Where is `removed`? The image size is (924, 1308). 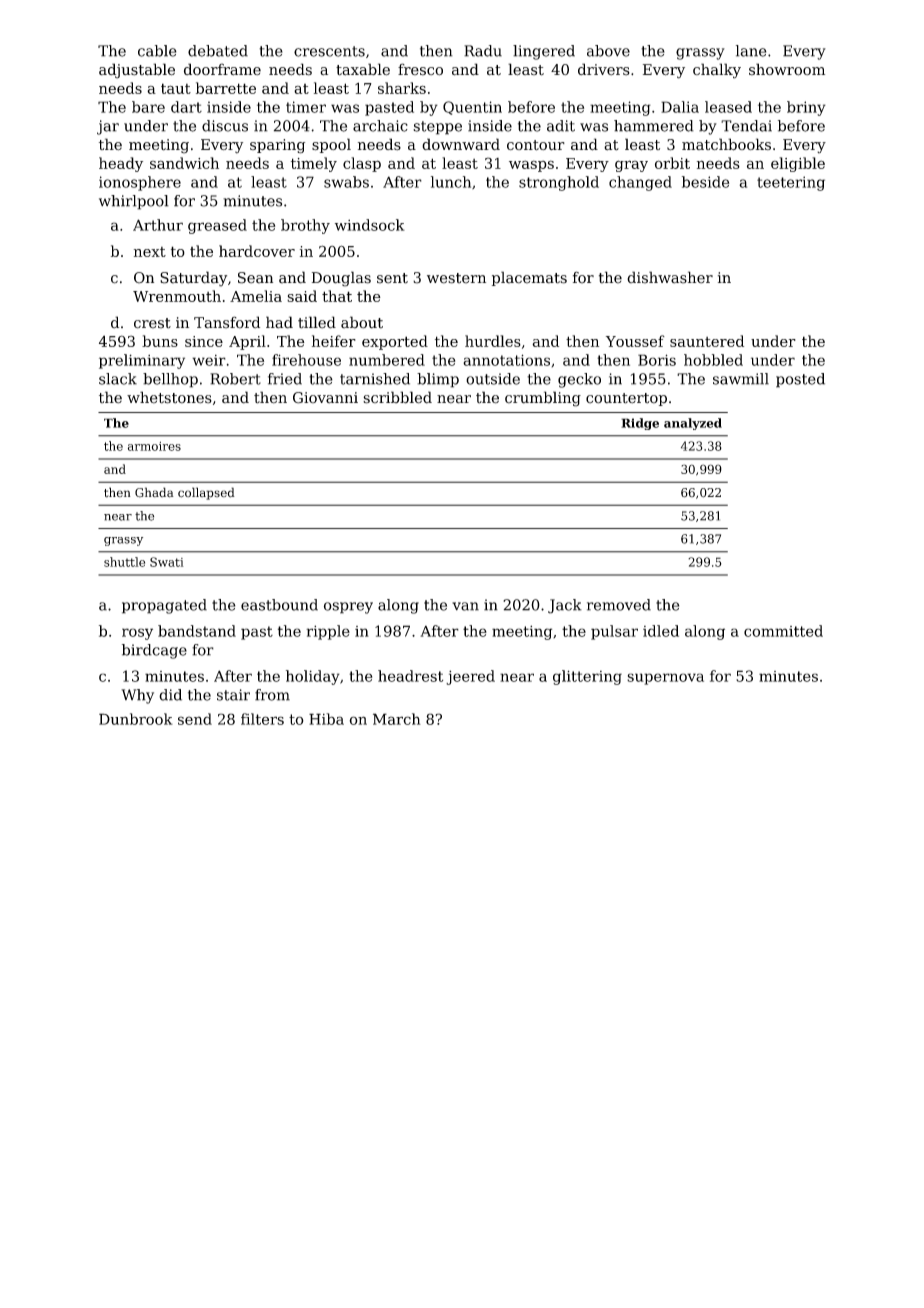
removed is located at coordinates (619, 605).
